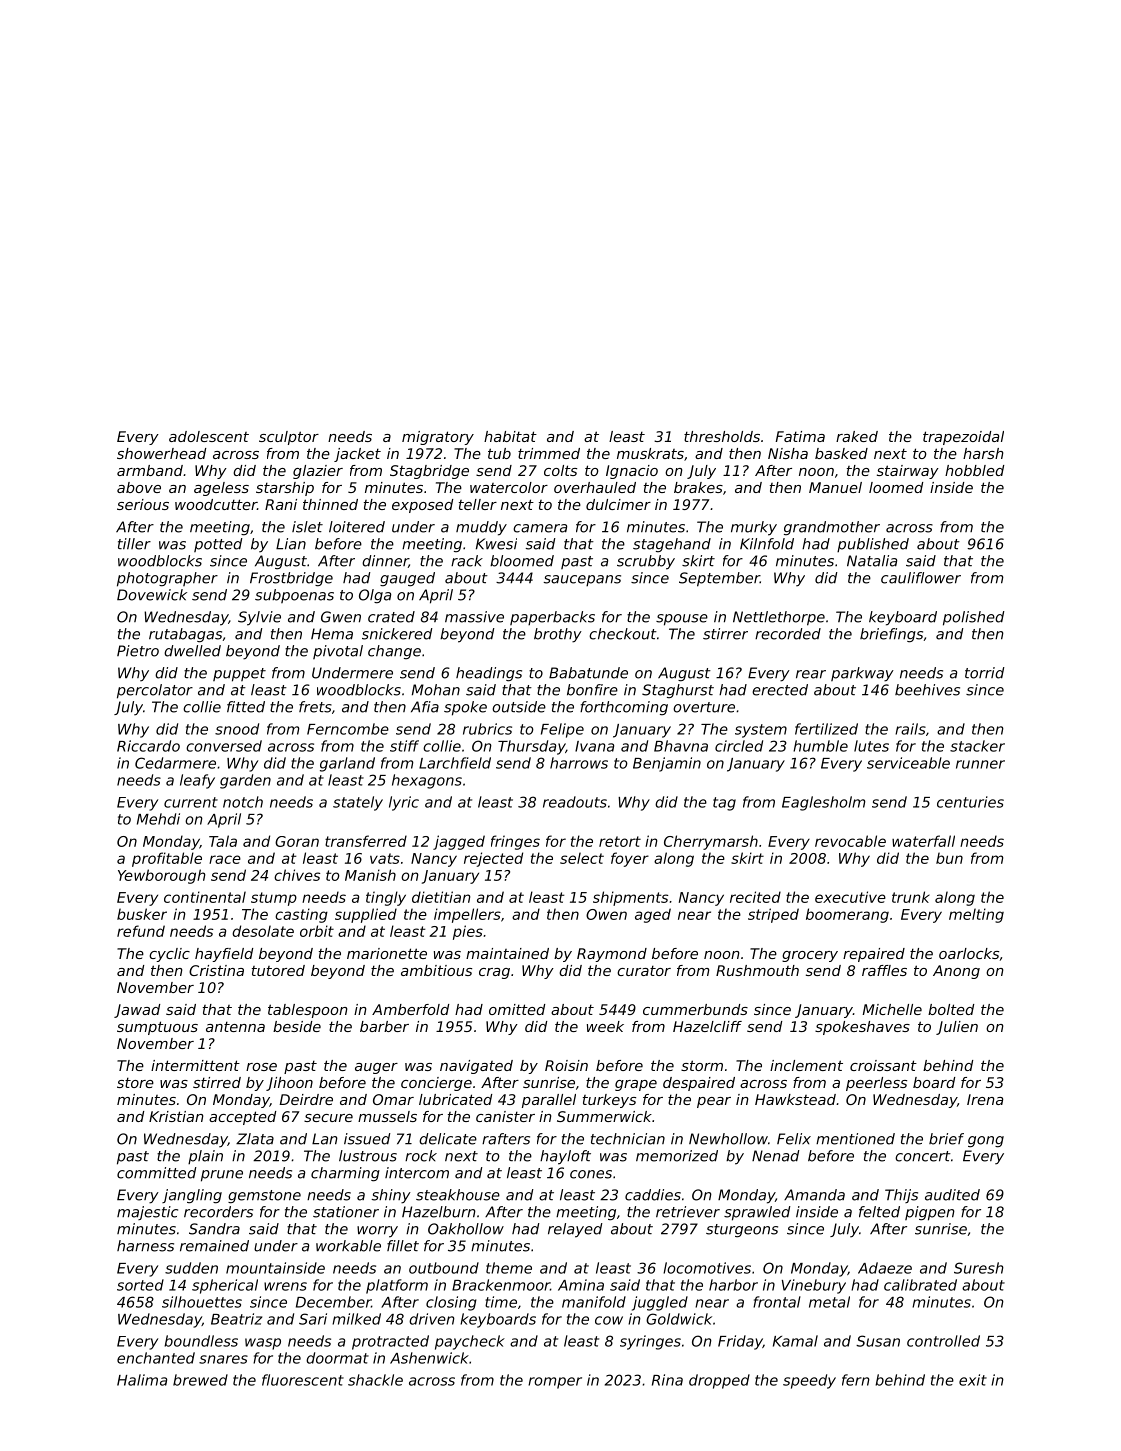 The image size is (1121, 1451). I want to click on system, so click(761, 731).
